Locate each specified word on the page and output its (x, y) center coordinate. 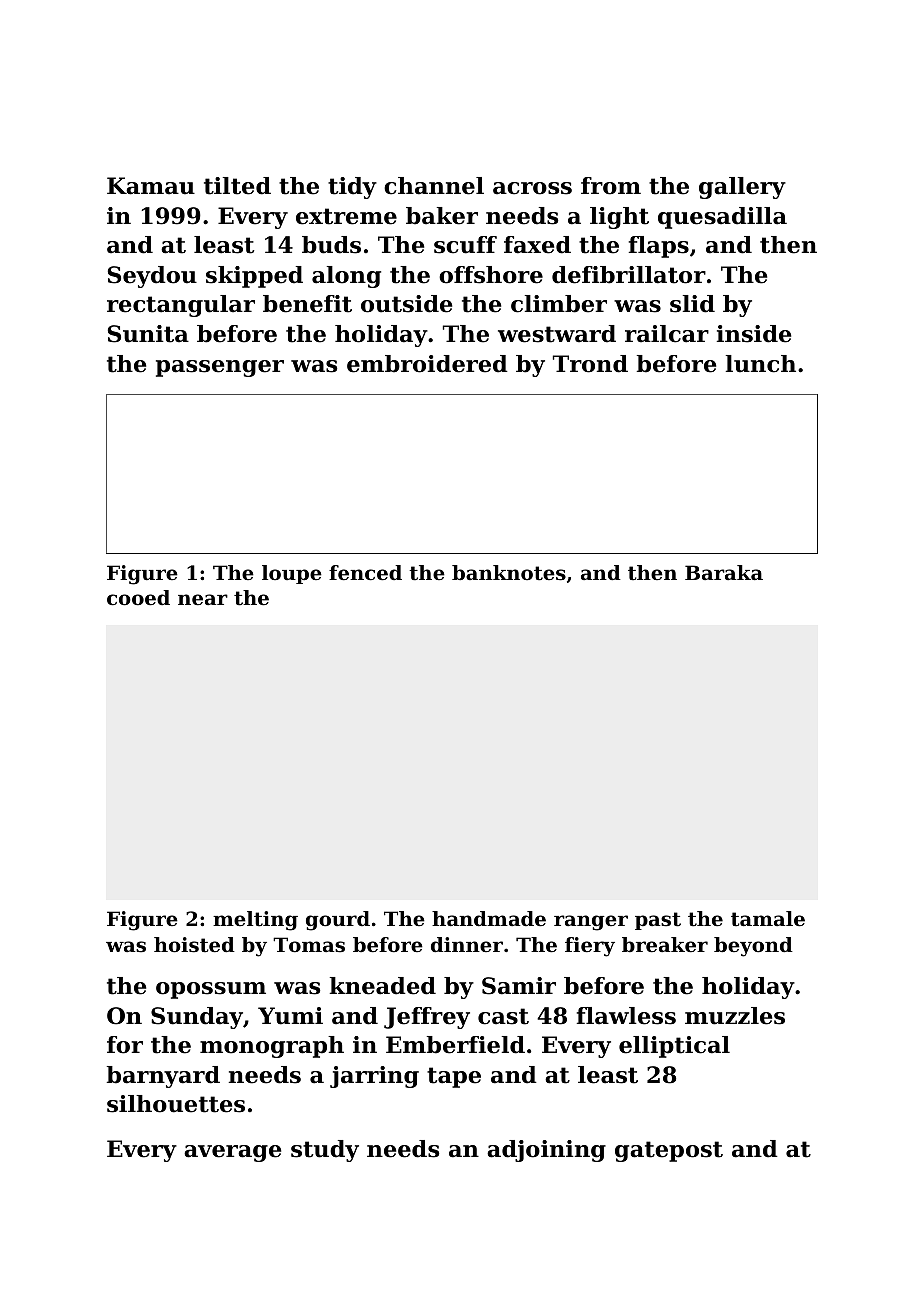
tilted (237, 186)
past (658, 921)
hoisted (194, 945)
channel (434, 186)
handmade (489, 919)
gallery (742, 188)
